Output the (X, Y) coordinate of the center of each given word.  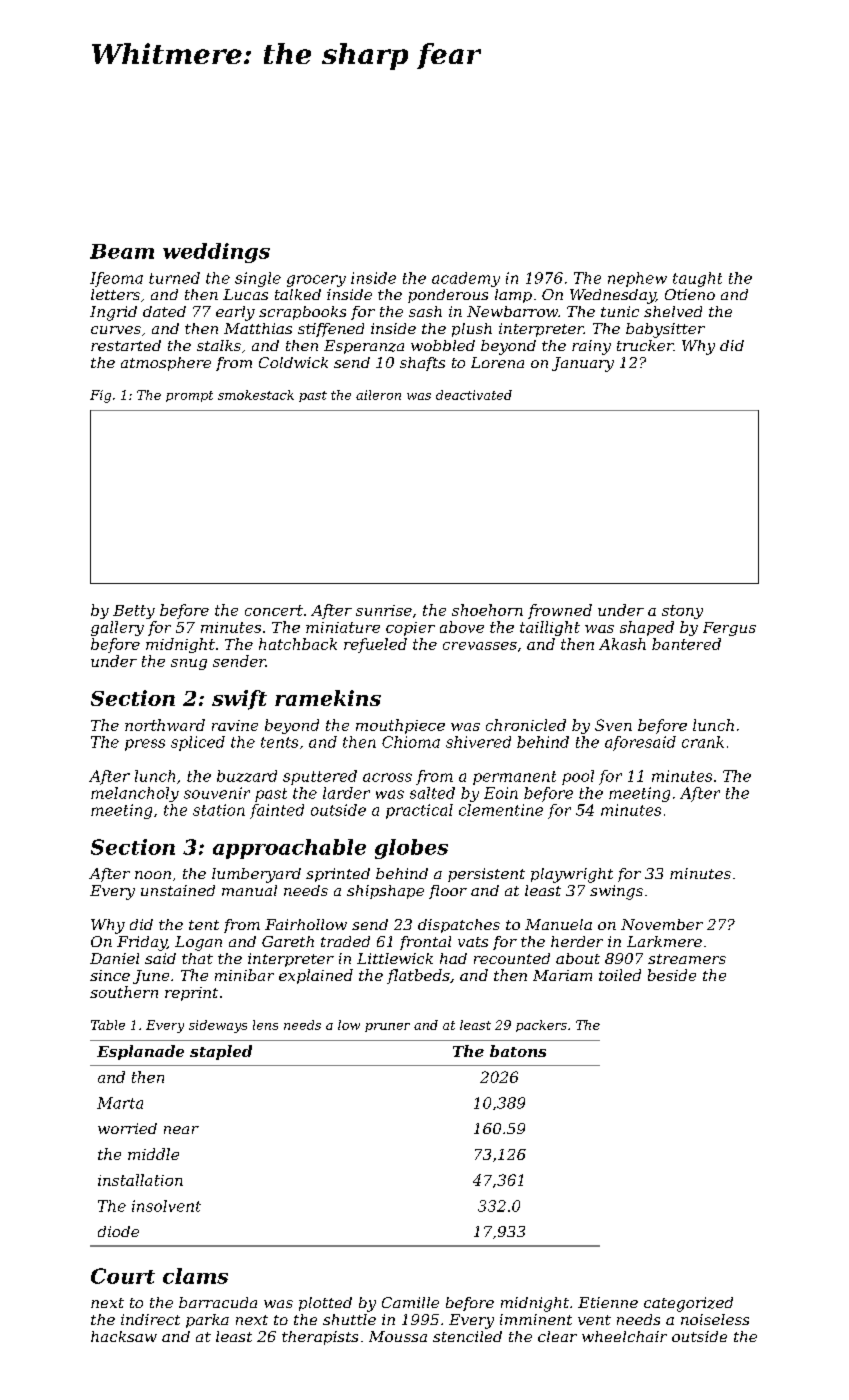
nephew (637, 279)
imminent (536, 1319)
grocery (316, 281)
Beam (122, 251)
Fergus (729, 629)
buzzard (247, 776)
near (181, 1130)
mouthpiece (400, 726)
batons (518, 1051)
